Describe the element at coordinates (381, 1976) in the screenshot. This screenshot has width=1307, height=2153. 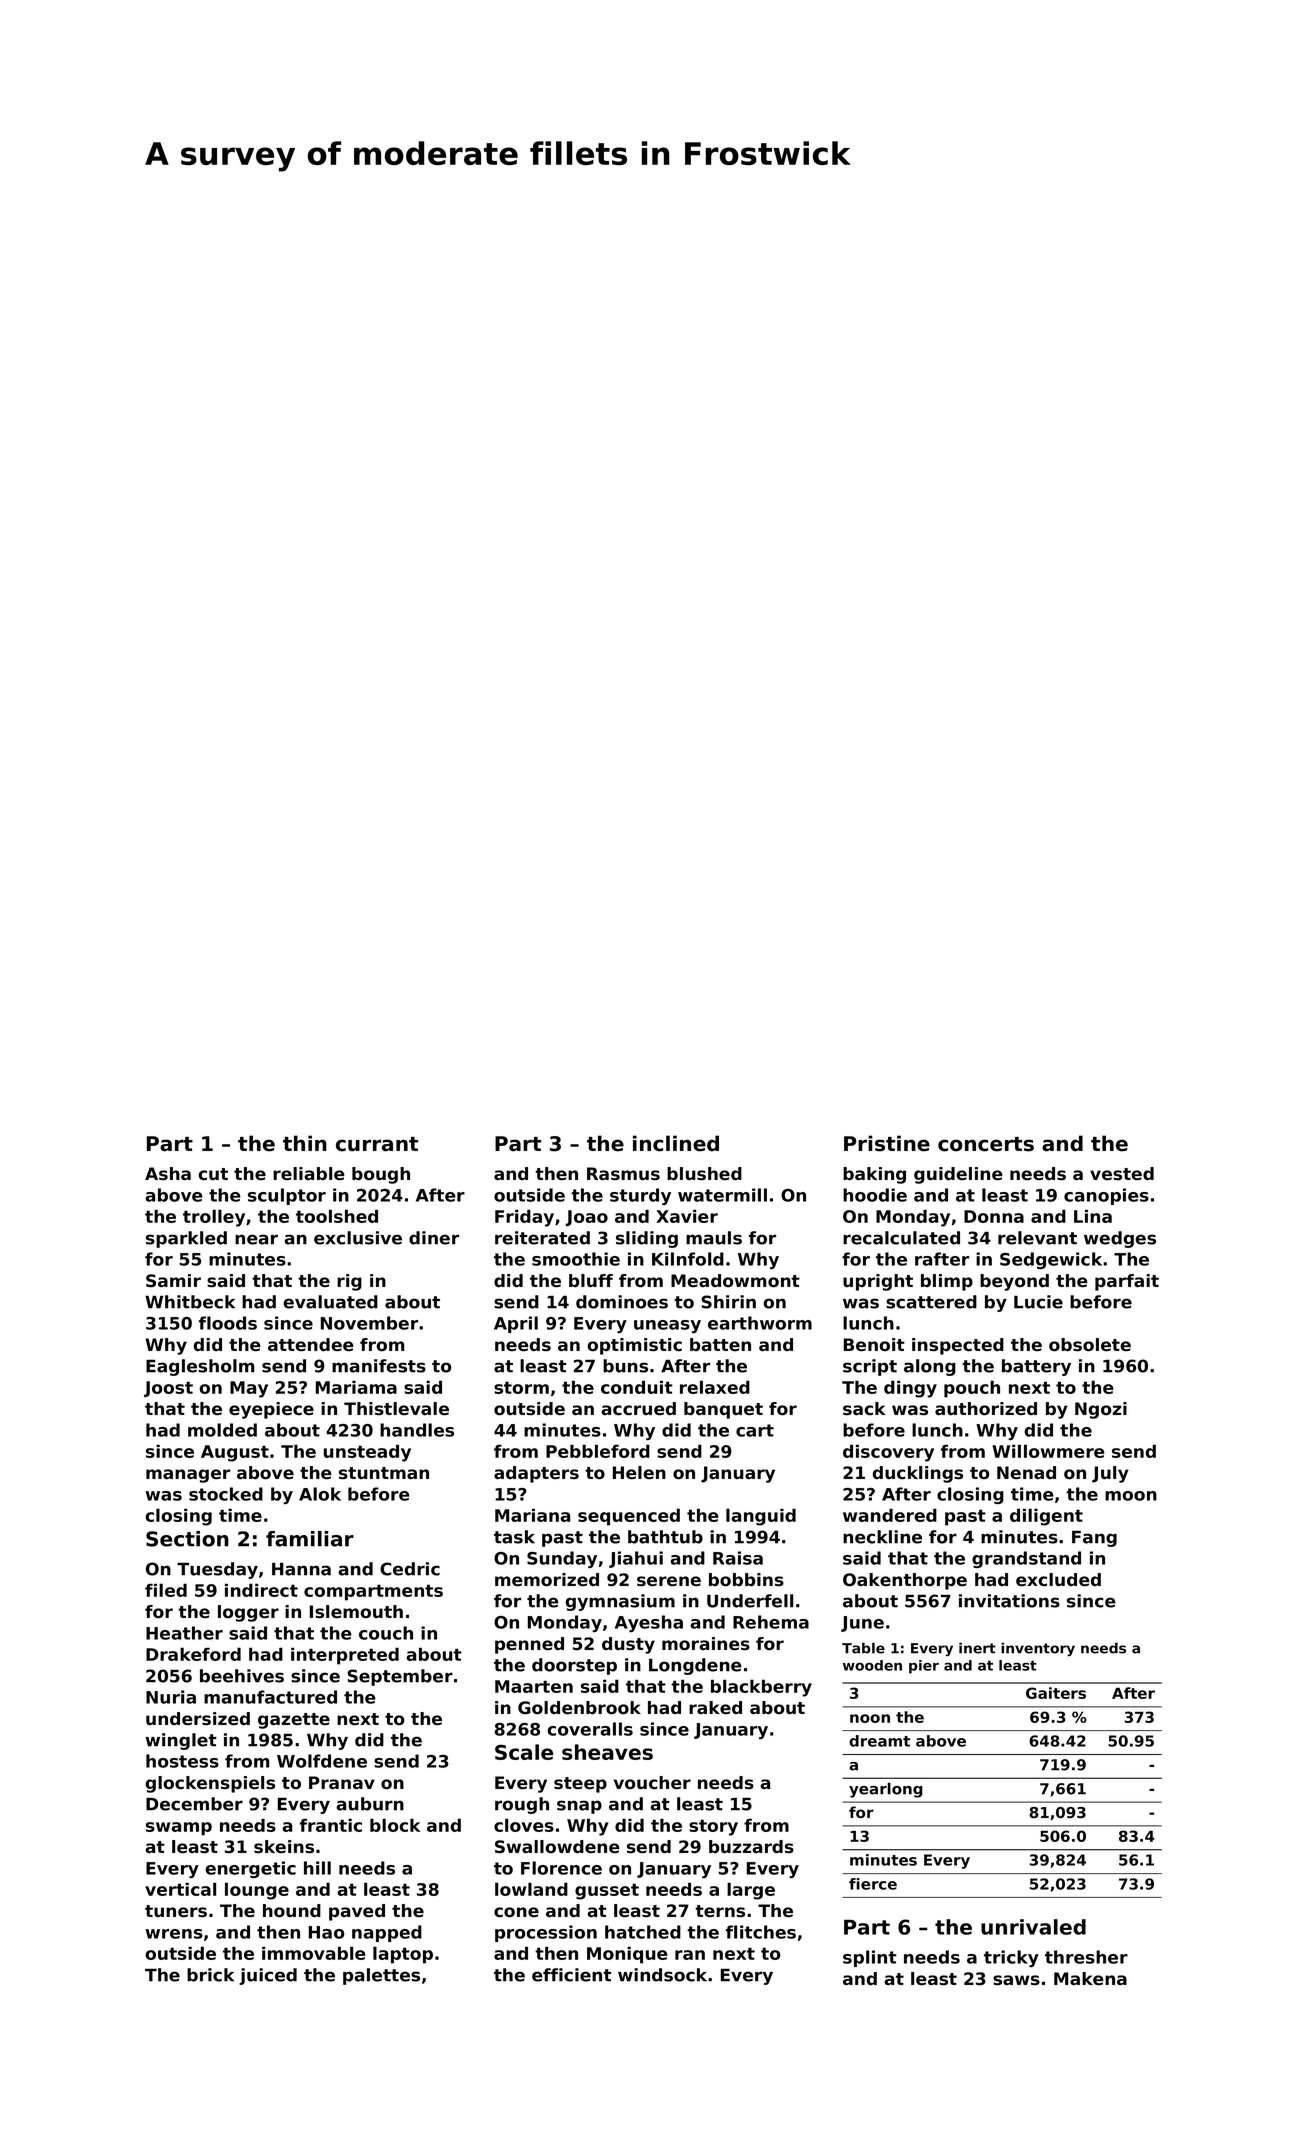
I see `palettes` at that location.
